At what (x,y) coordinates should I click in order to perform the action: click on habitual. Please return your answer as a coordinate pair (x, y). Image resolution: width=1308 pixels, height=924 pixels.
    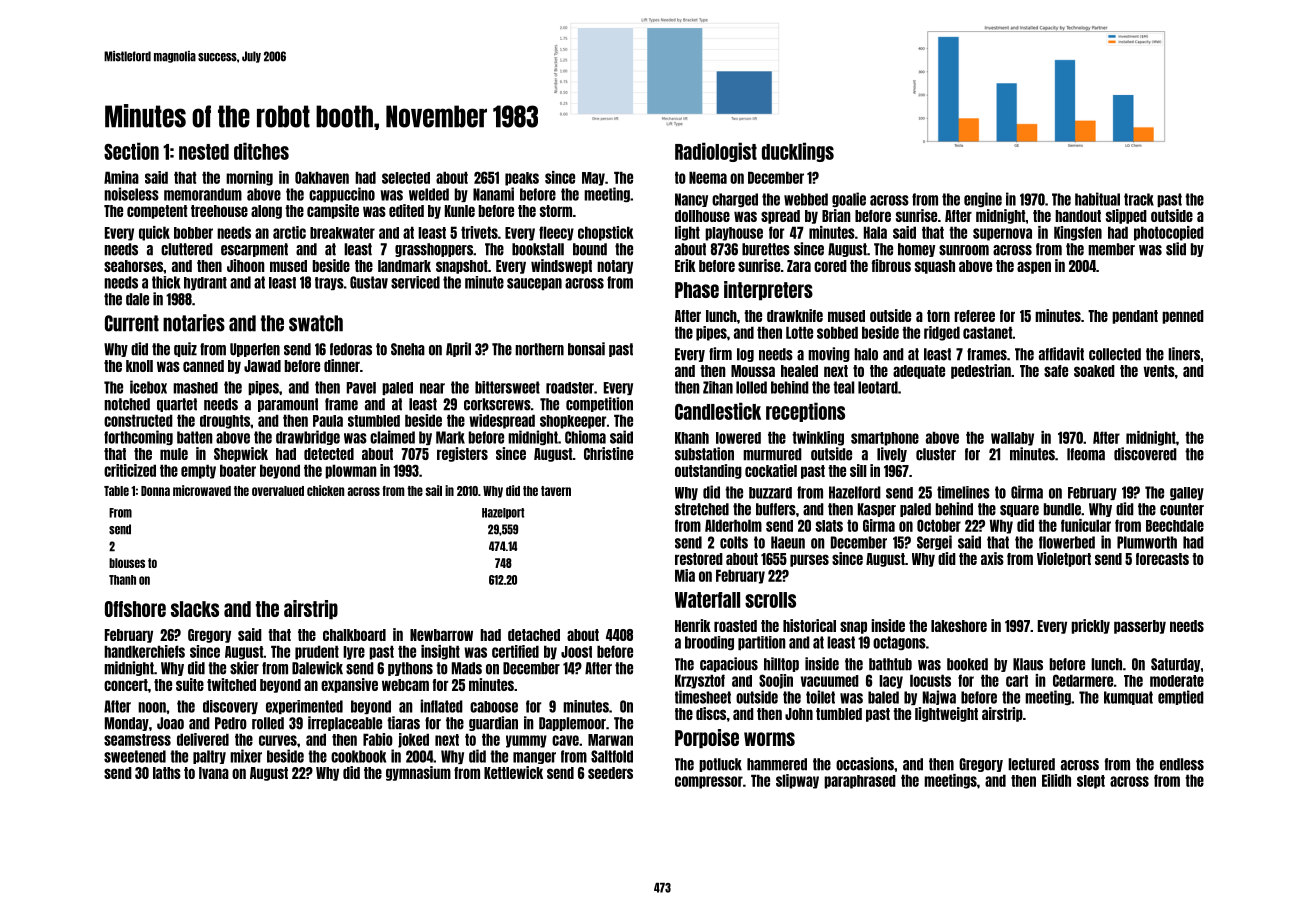
    Looking at the image, I should click on (1097, 199).
